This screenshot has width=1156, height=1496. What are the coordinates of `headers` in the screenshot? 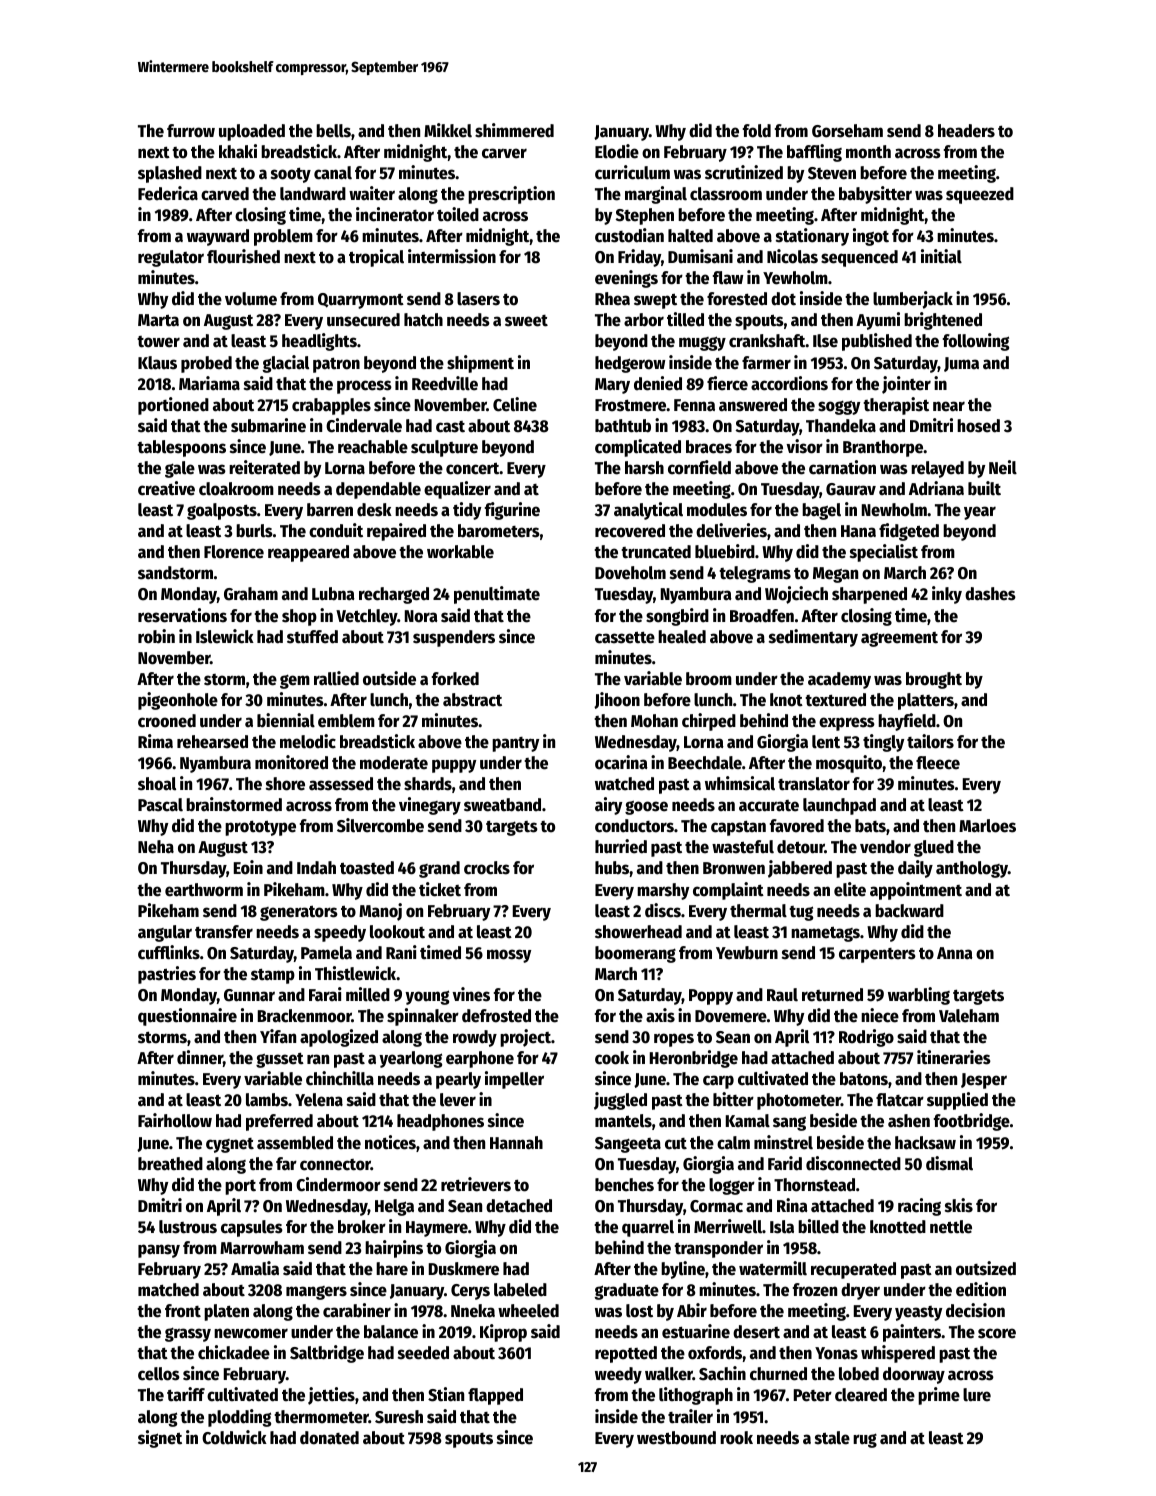 It's located at (966, 131).
